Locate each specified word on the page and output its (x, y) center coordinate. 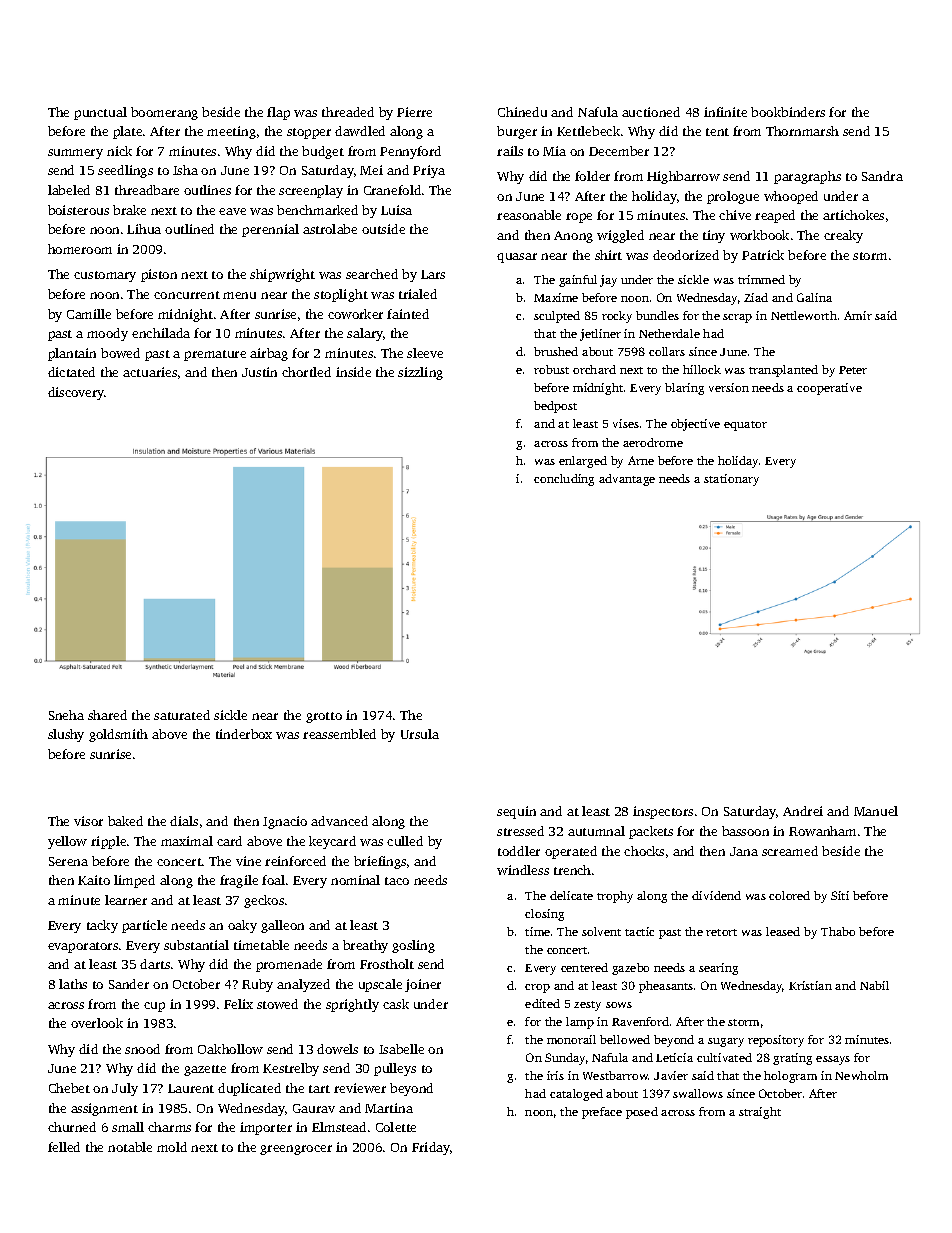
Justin (259, 372)
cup (154, 1007)
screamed (790, 851)
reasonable (529, 215)
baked (125, 821)
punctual (100, 113)
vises (626, 423)
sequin (516, 812)
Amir (858, 315)
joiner (423, 985)
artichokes (853, 215)
